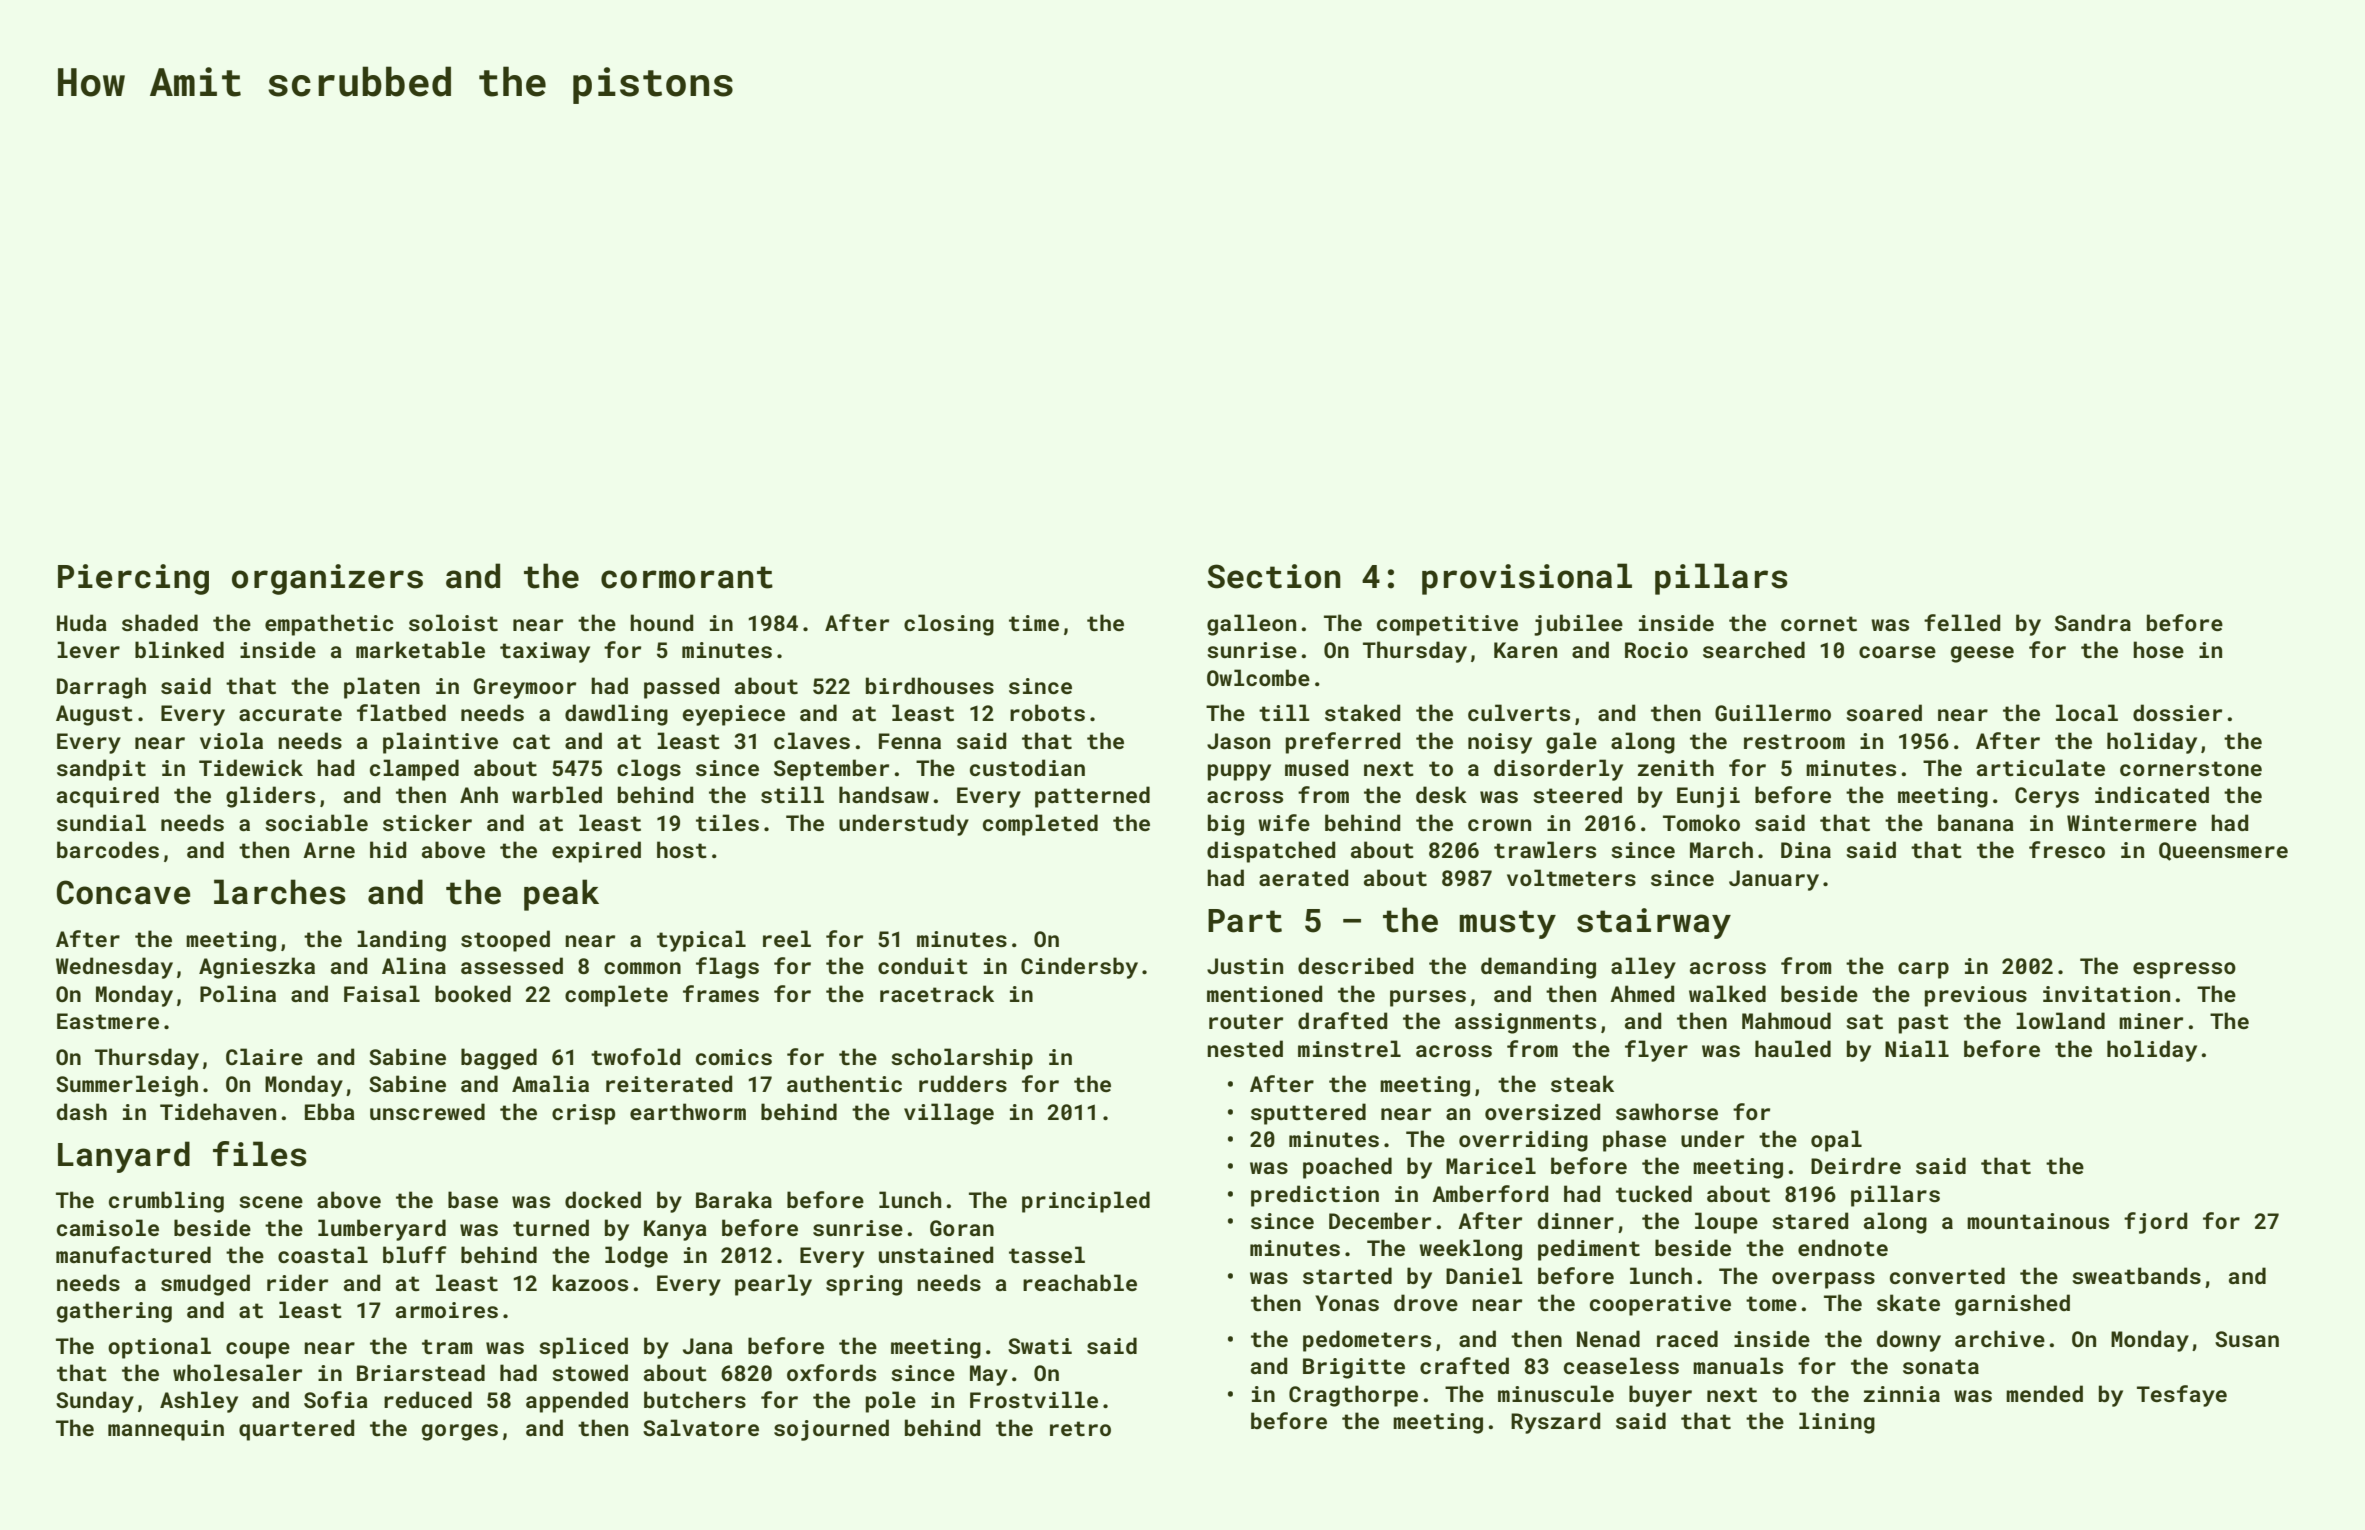  What do you see at coordinates (1810, 1220) in the document?
I see `stared` at bounding box center [1810, 1220].
